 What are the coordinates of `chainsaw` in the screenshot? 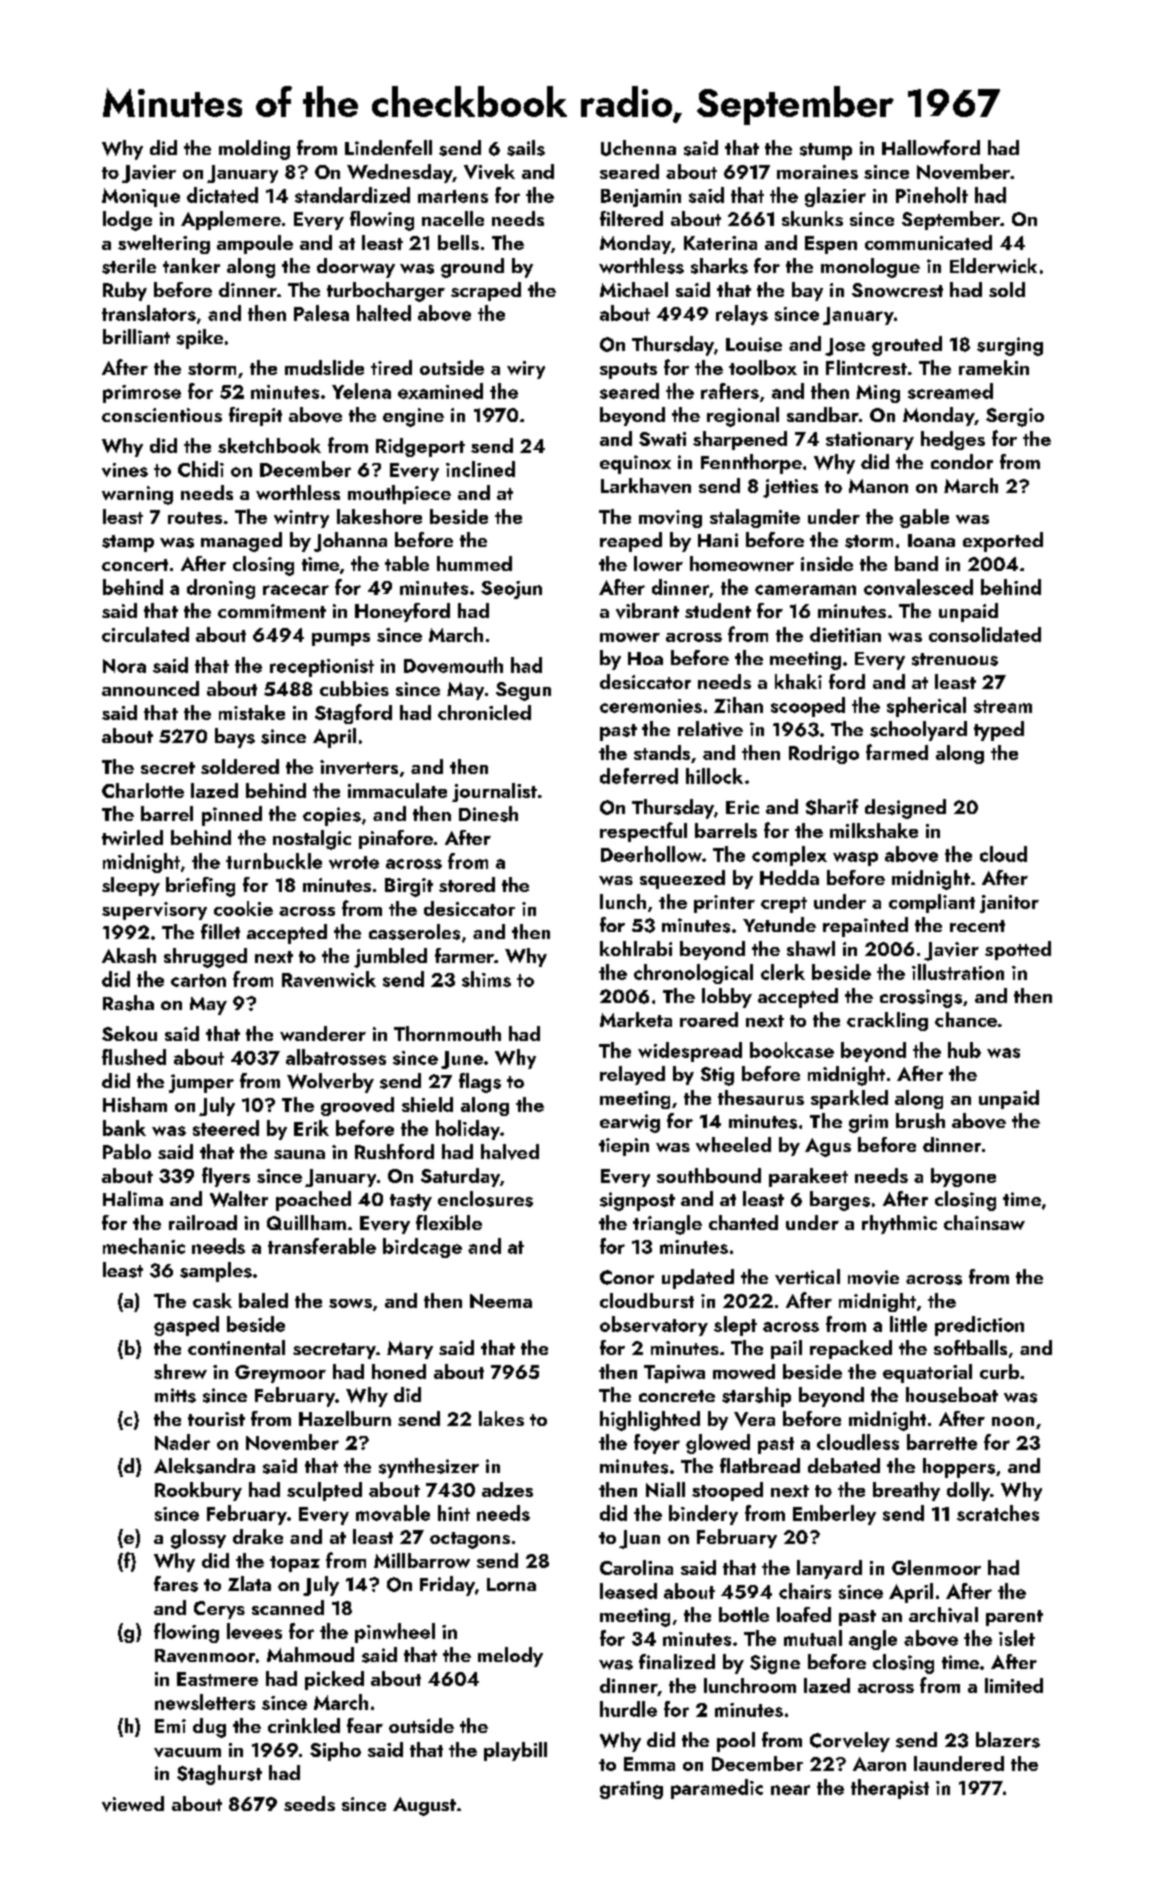 It's located at (984, 1222).
